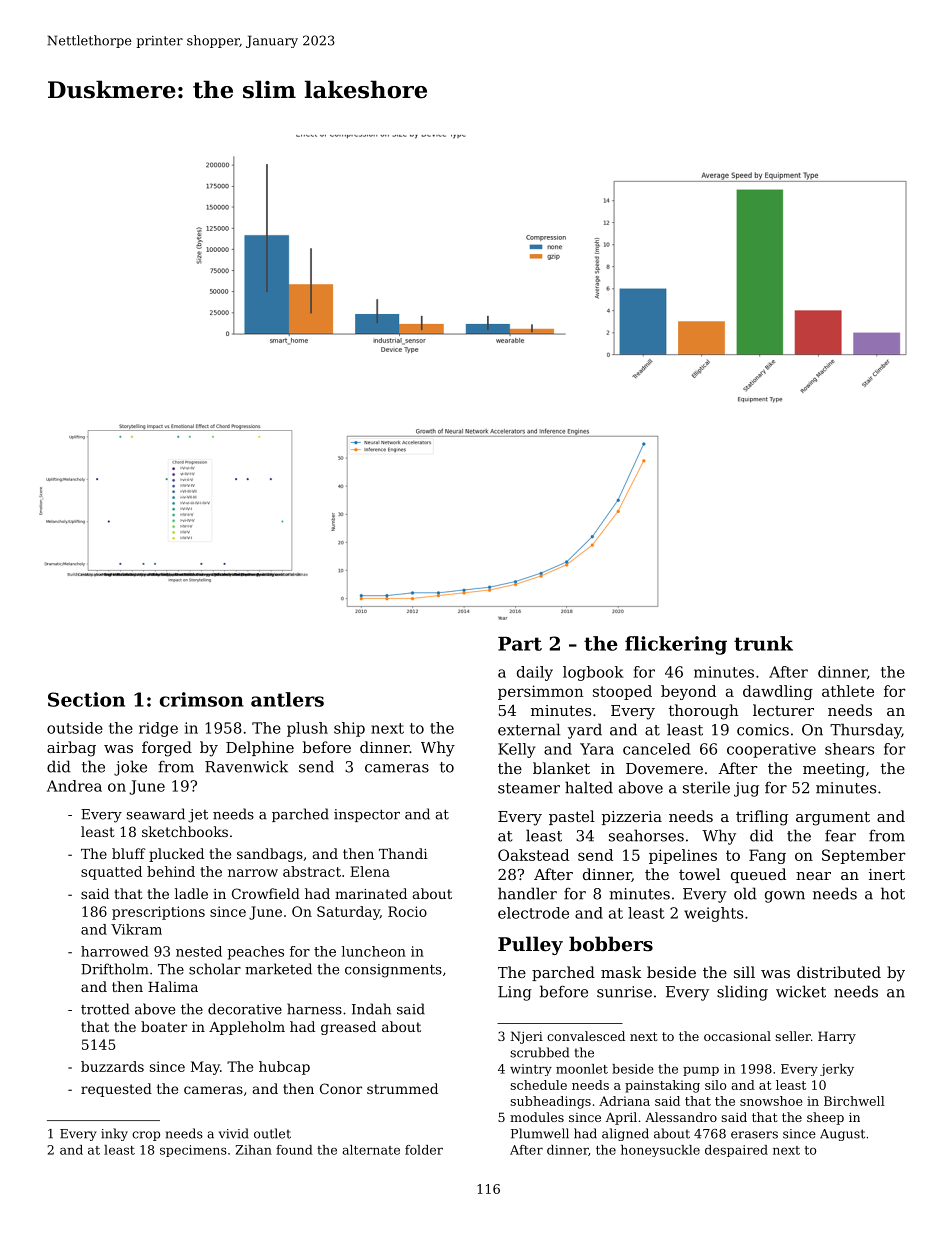  What do you see at coordinates (86, 699) in the image?
I see `Section` at bounding box center [86, 699].
